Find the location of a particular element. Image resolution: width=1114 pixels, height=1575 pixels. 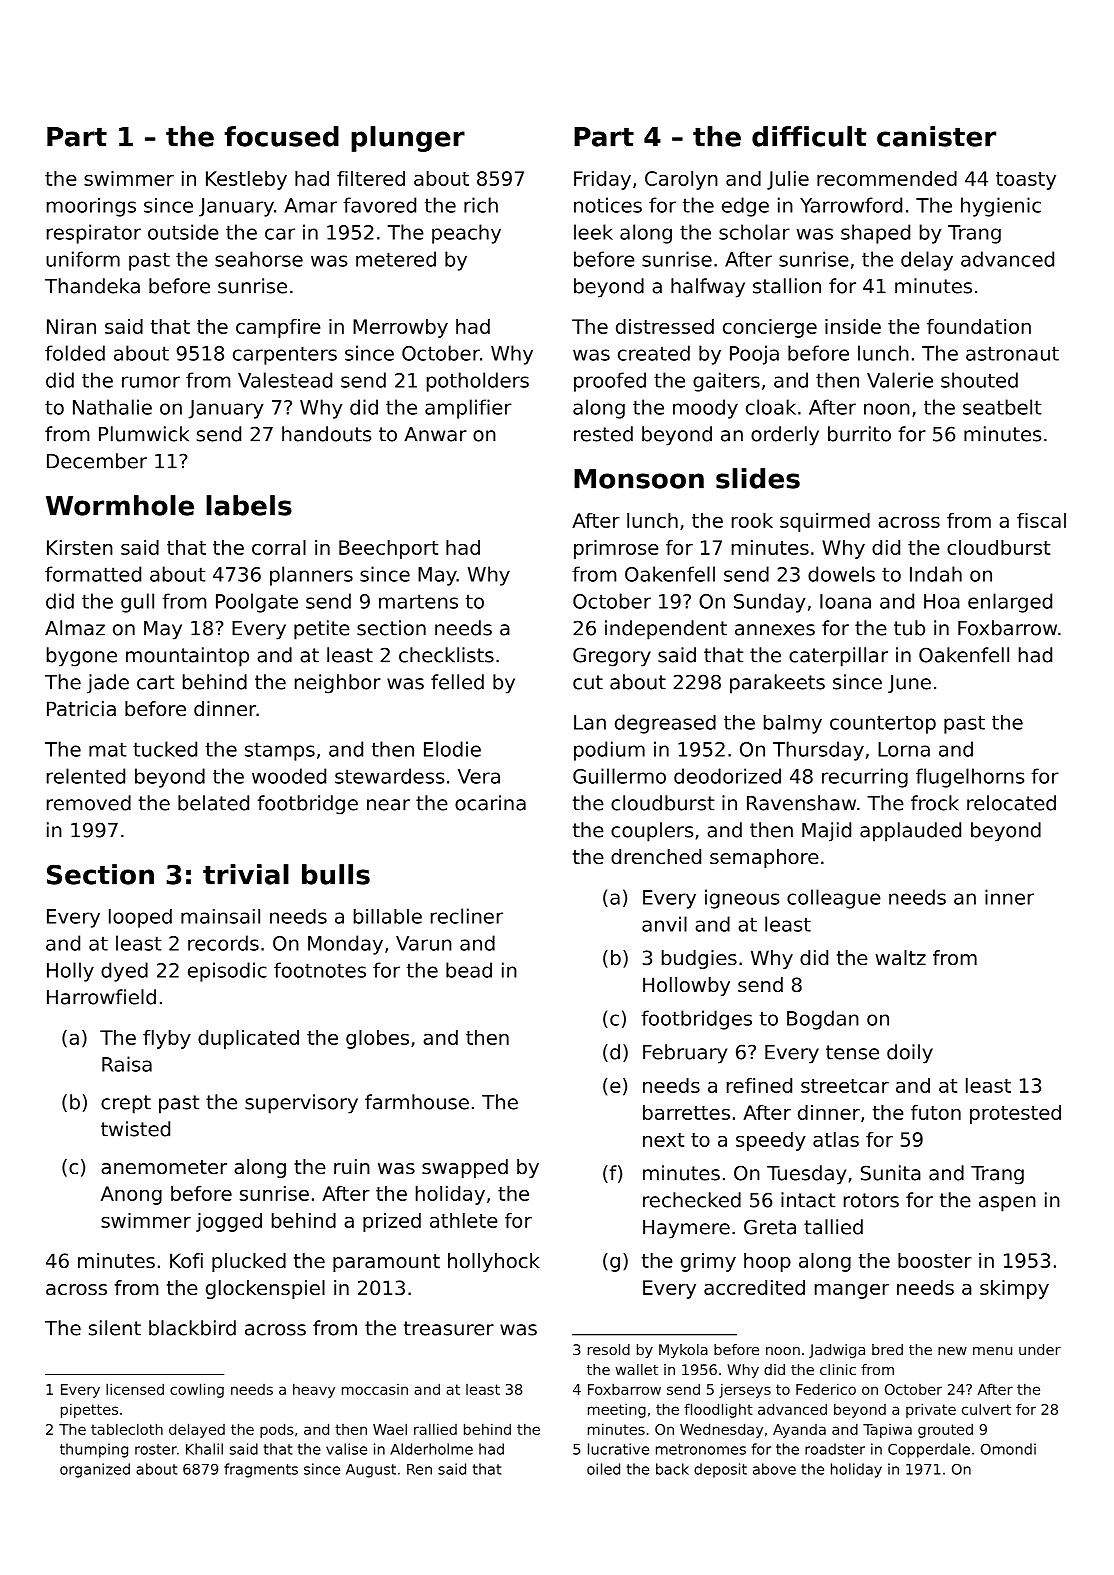

canister is located at coordinates (936, 136).
